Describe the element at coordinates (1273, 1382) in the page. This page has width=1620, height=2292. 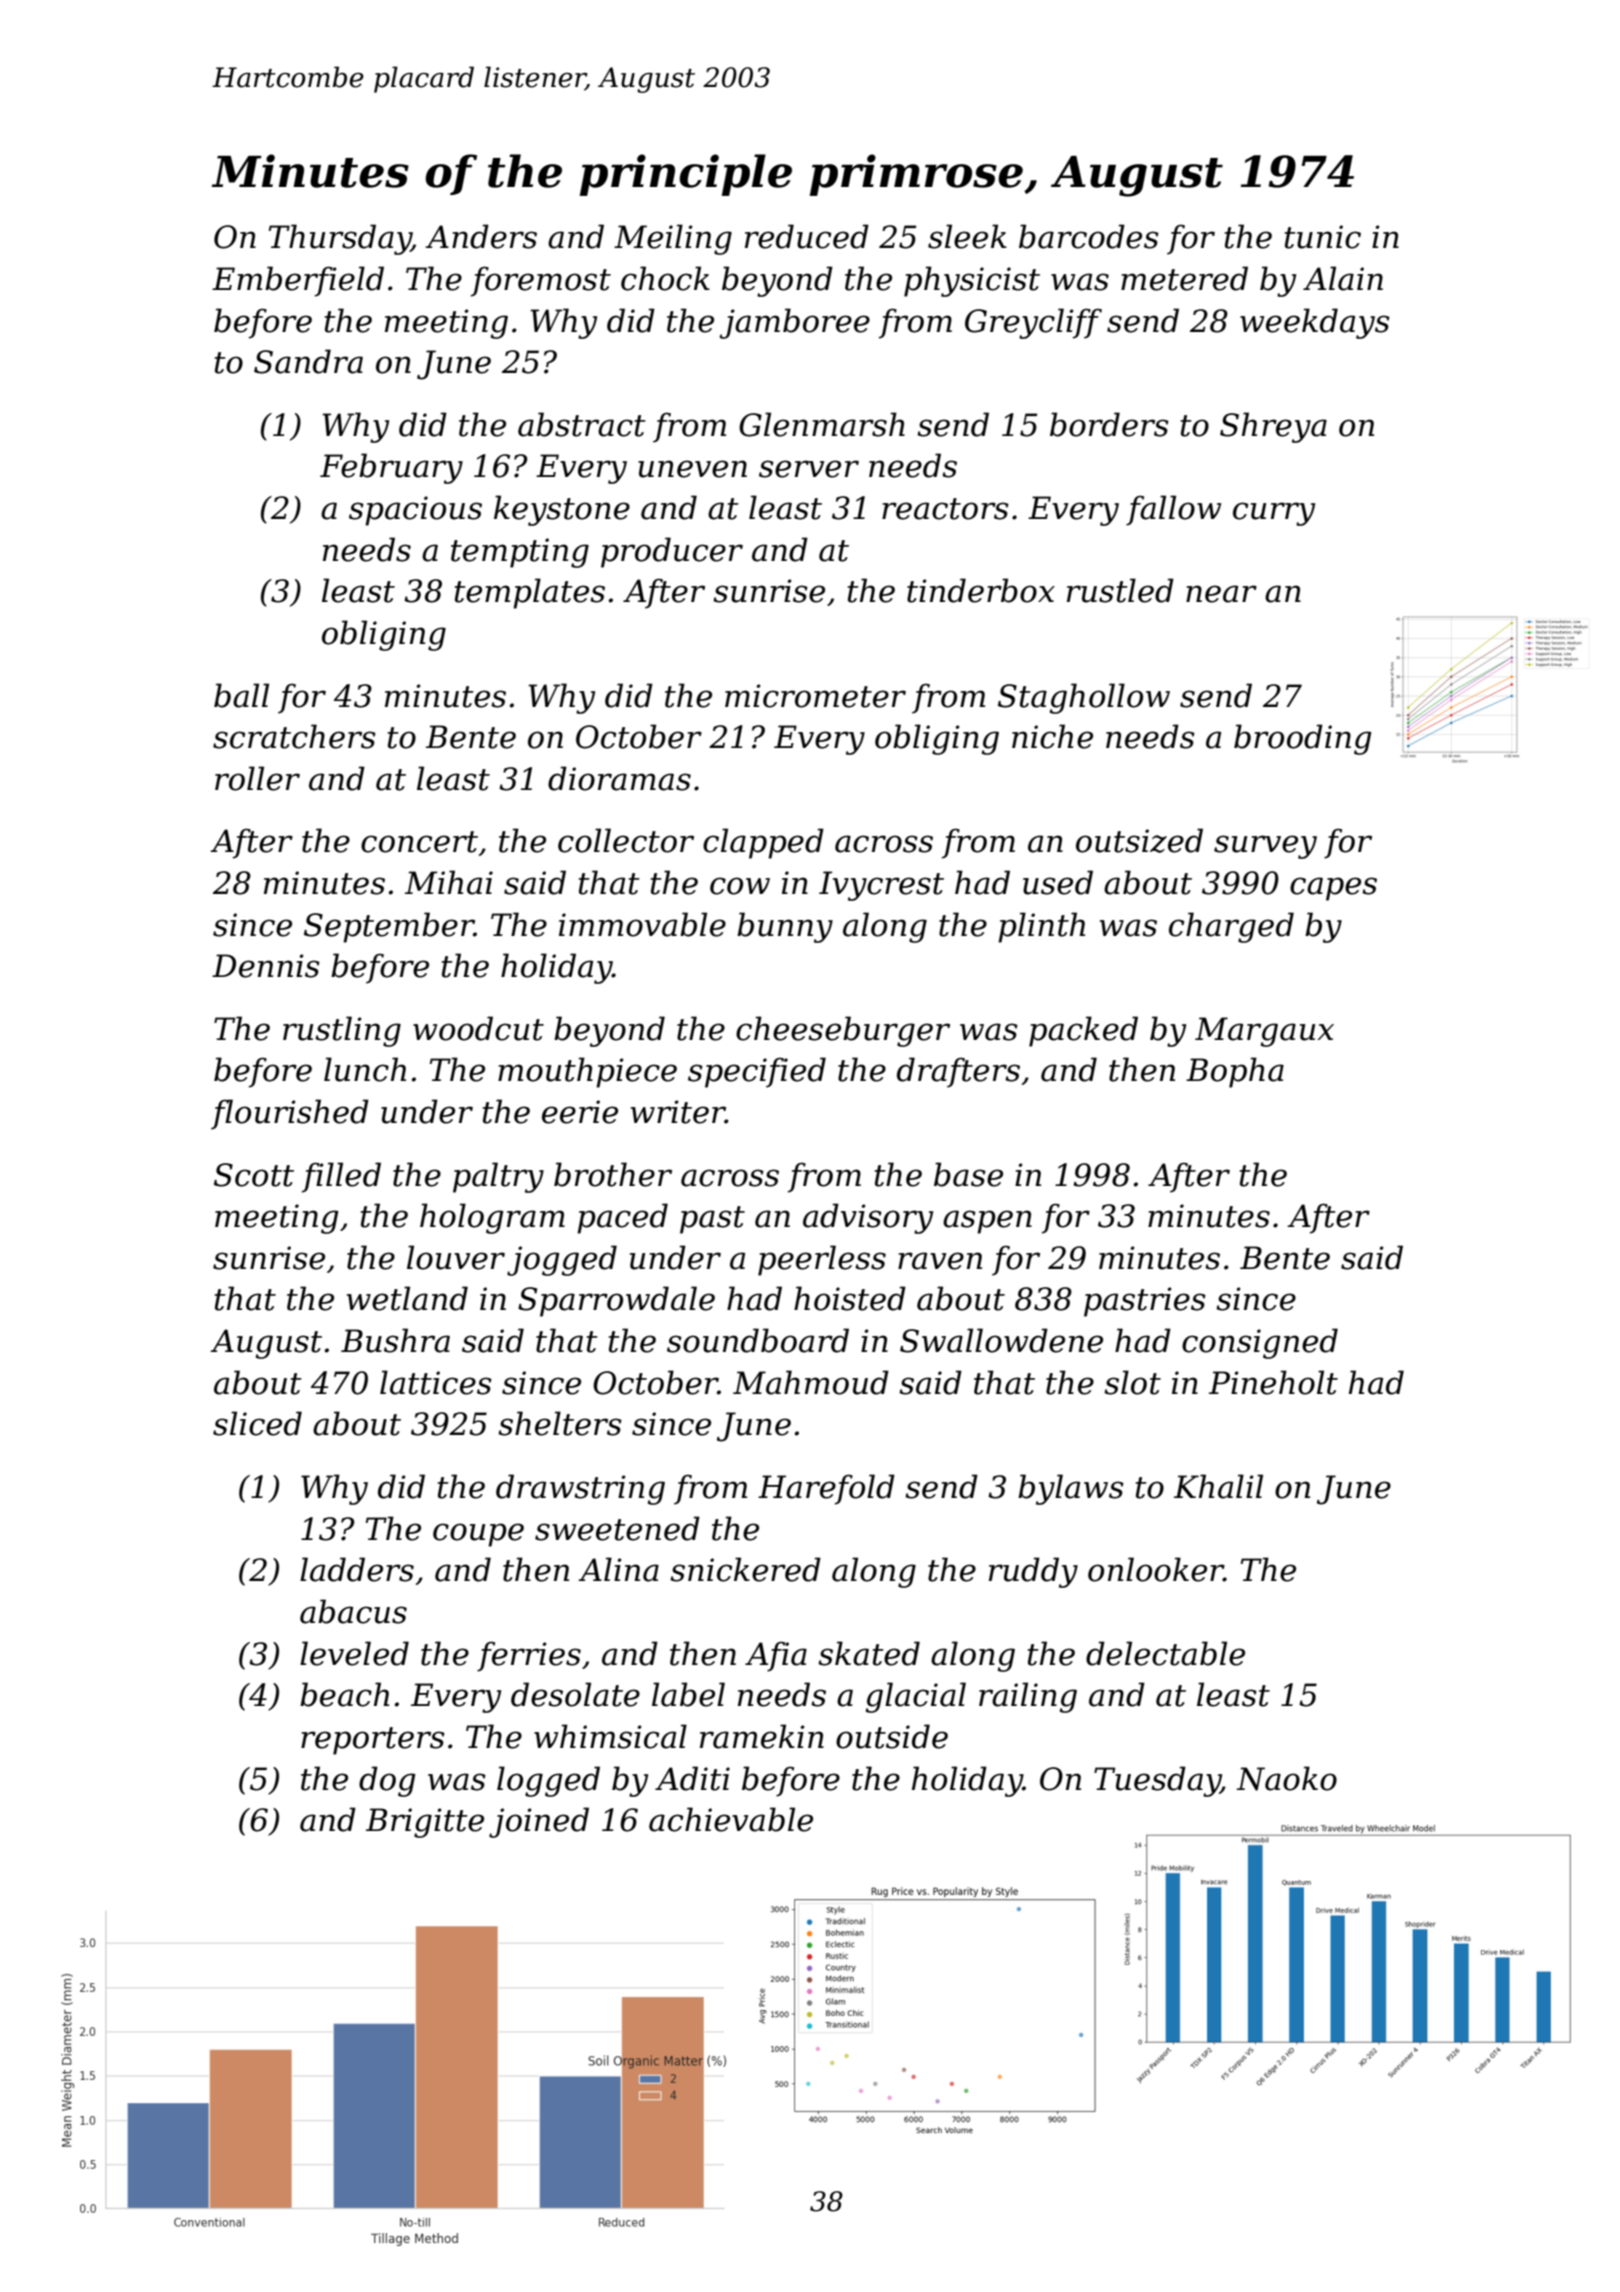
I see `Pineholt` at that location.
